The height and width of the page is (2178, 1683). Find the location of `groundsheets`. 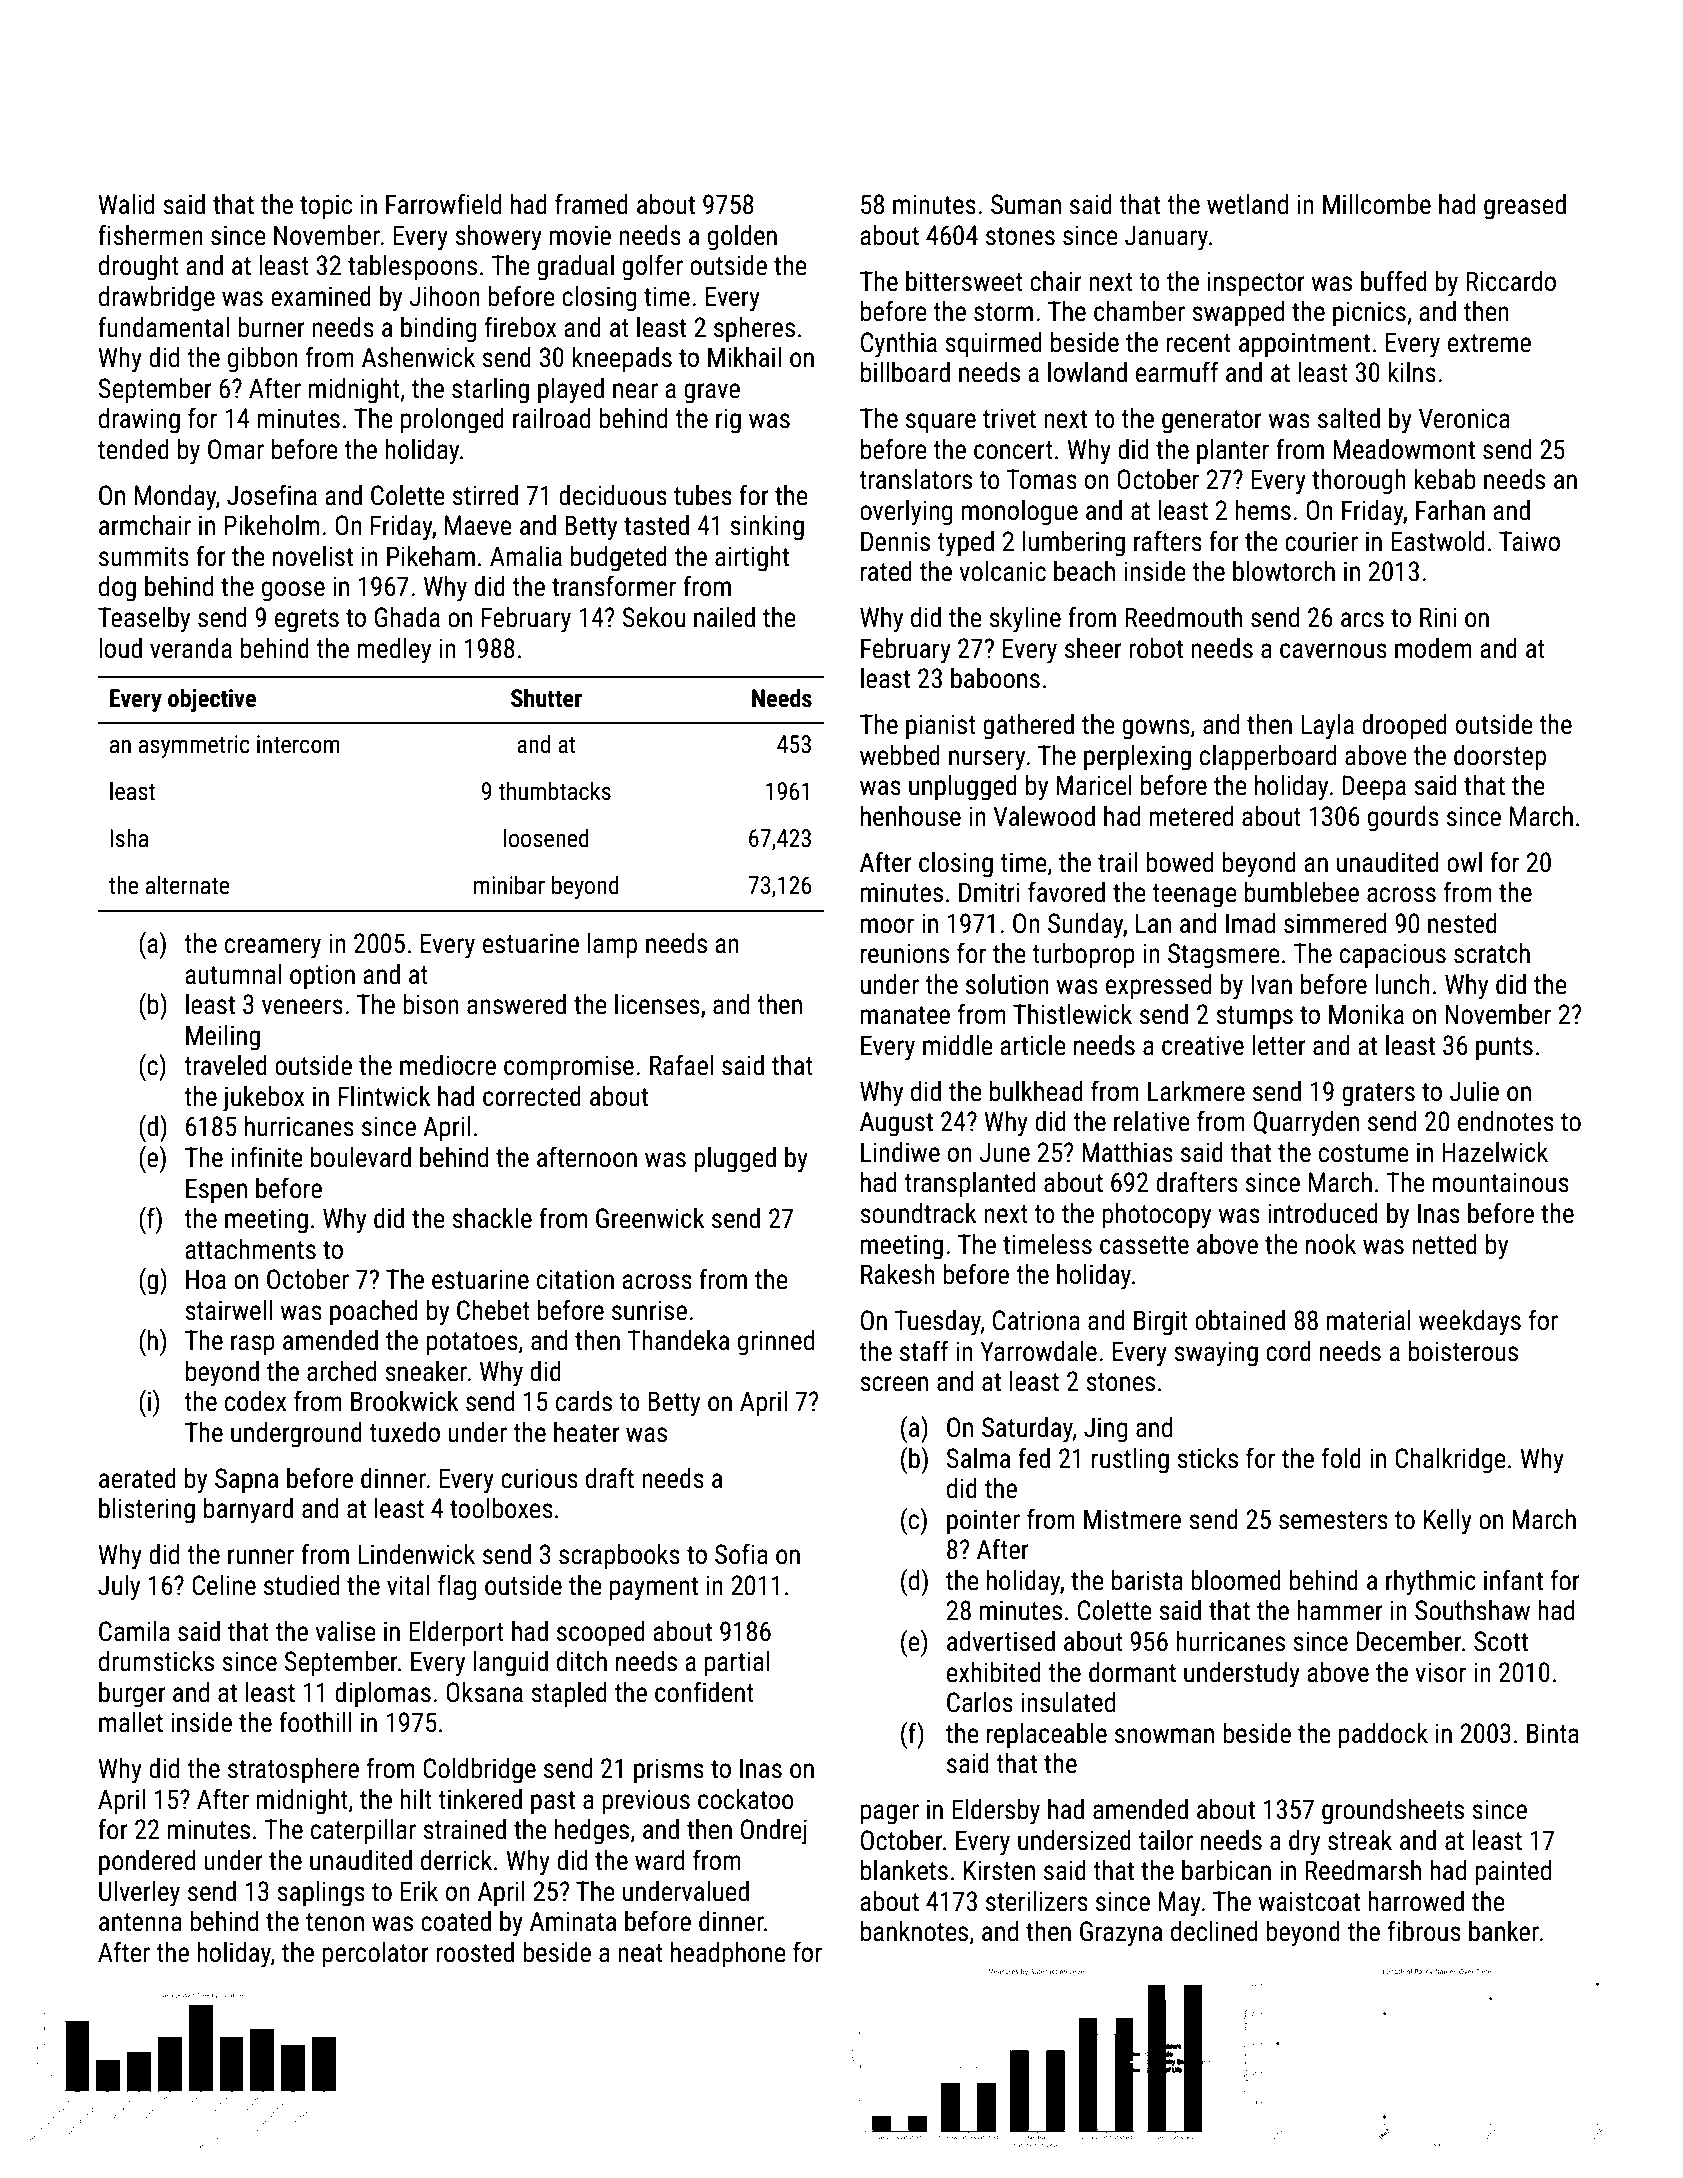

groundsheets is located at coordinates (1393, 1812).
